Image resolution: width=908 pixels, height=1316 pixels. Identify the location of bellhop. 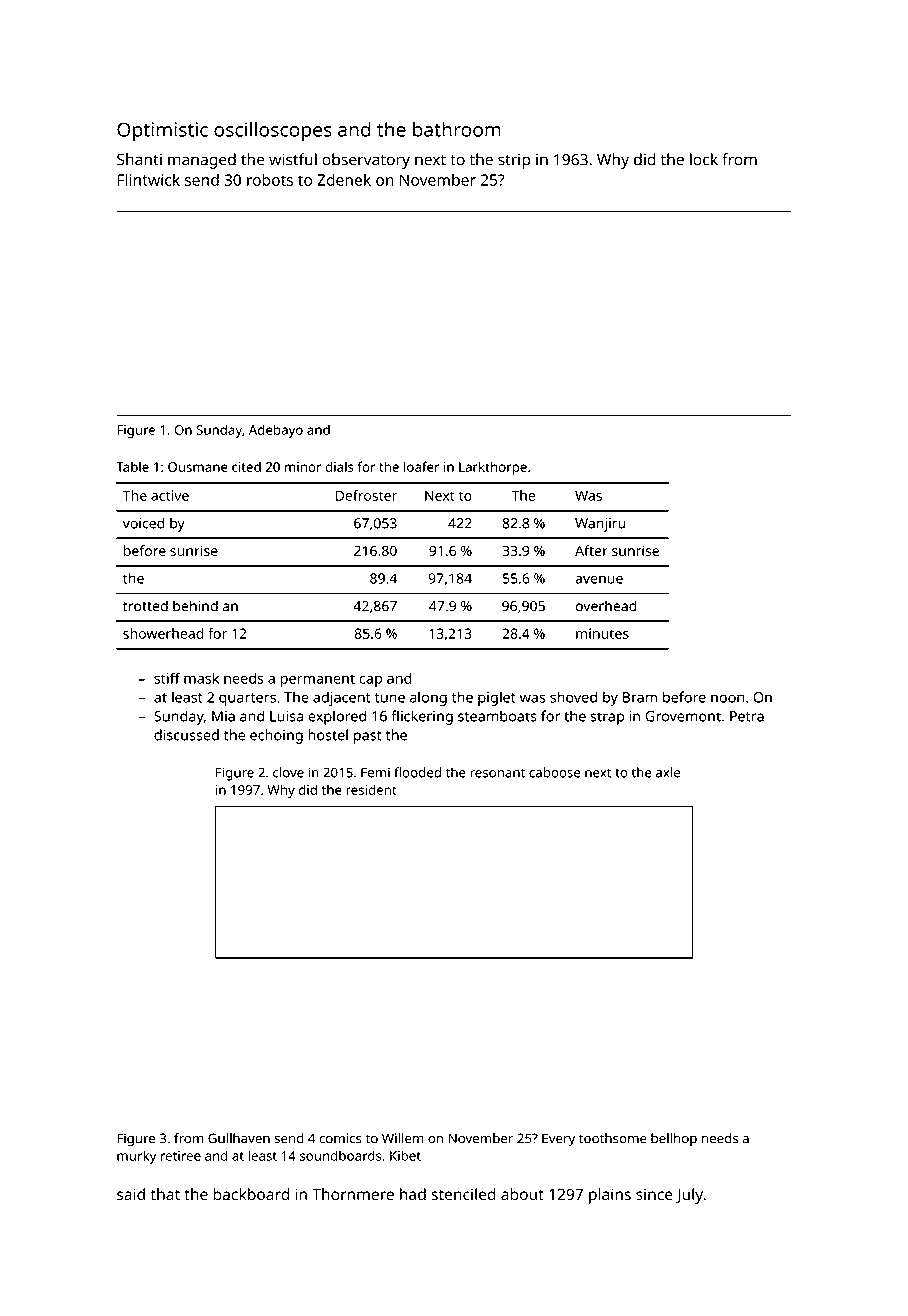
(674, 1140).
